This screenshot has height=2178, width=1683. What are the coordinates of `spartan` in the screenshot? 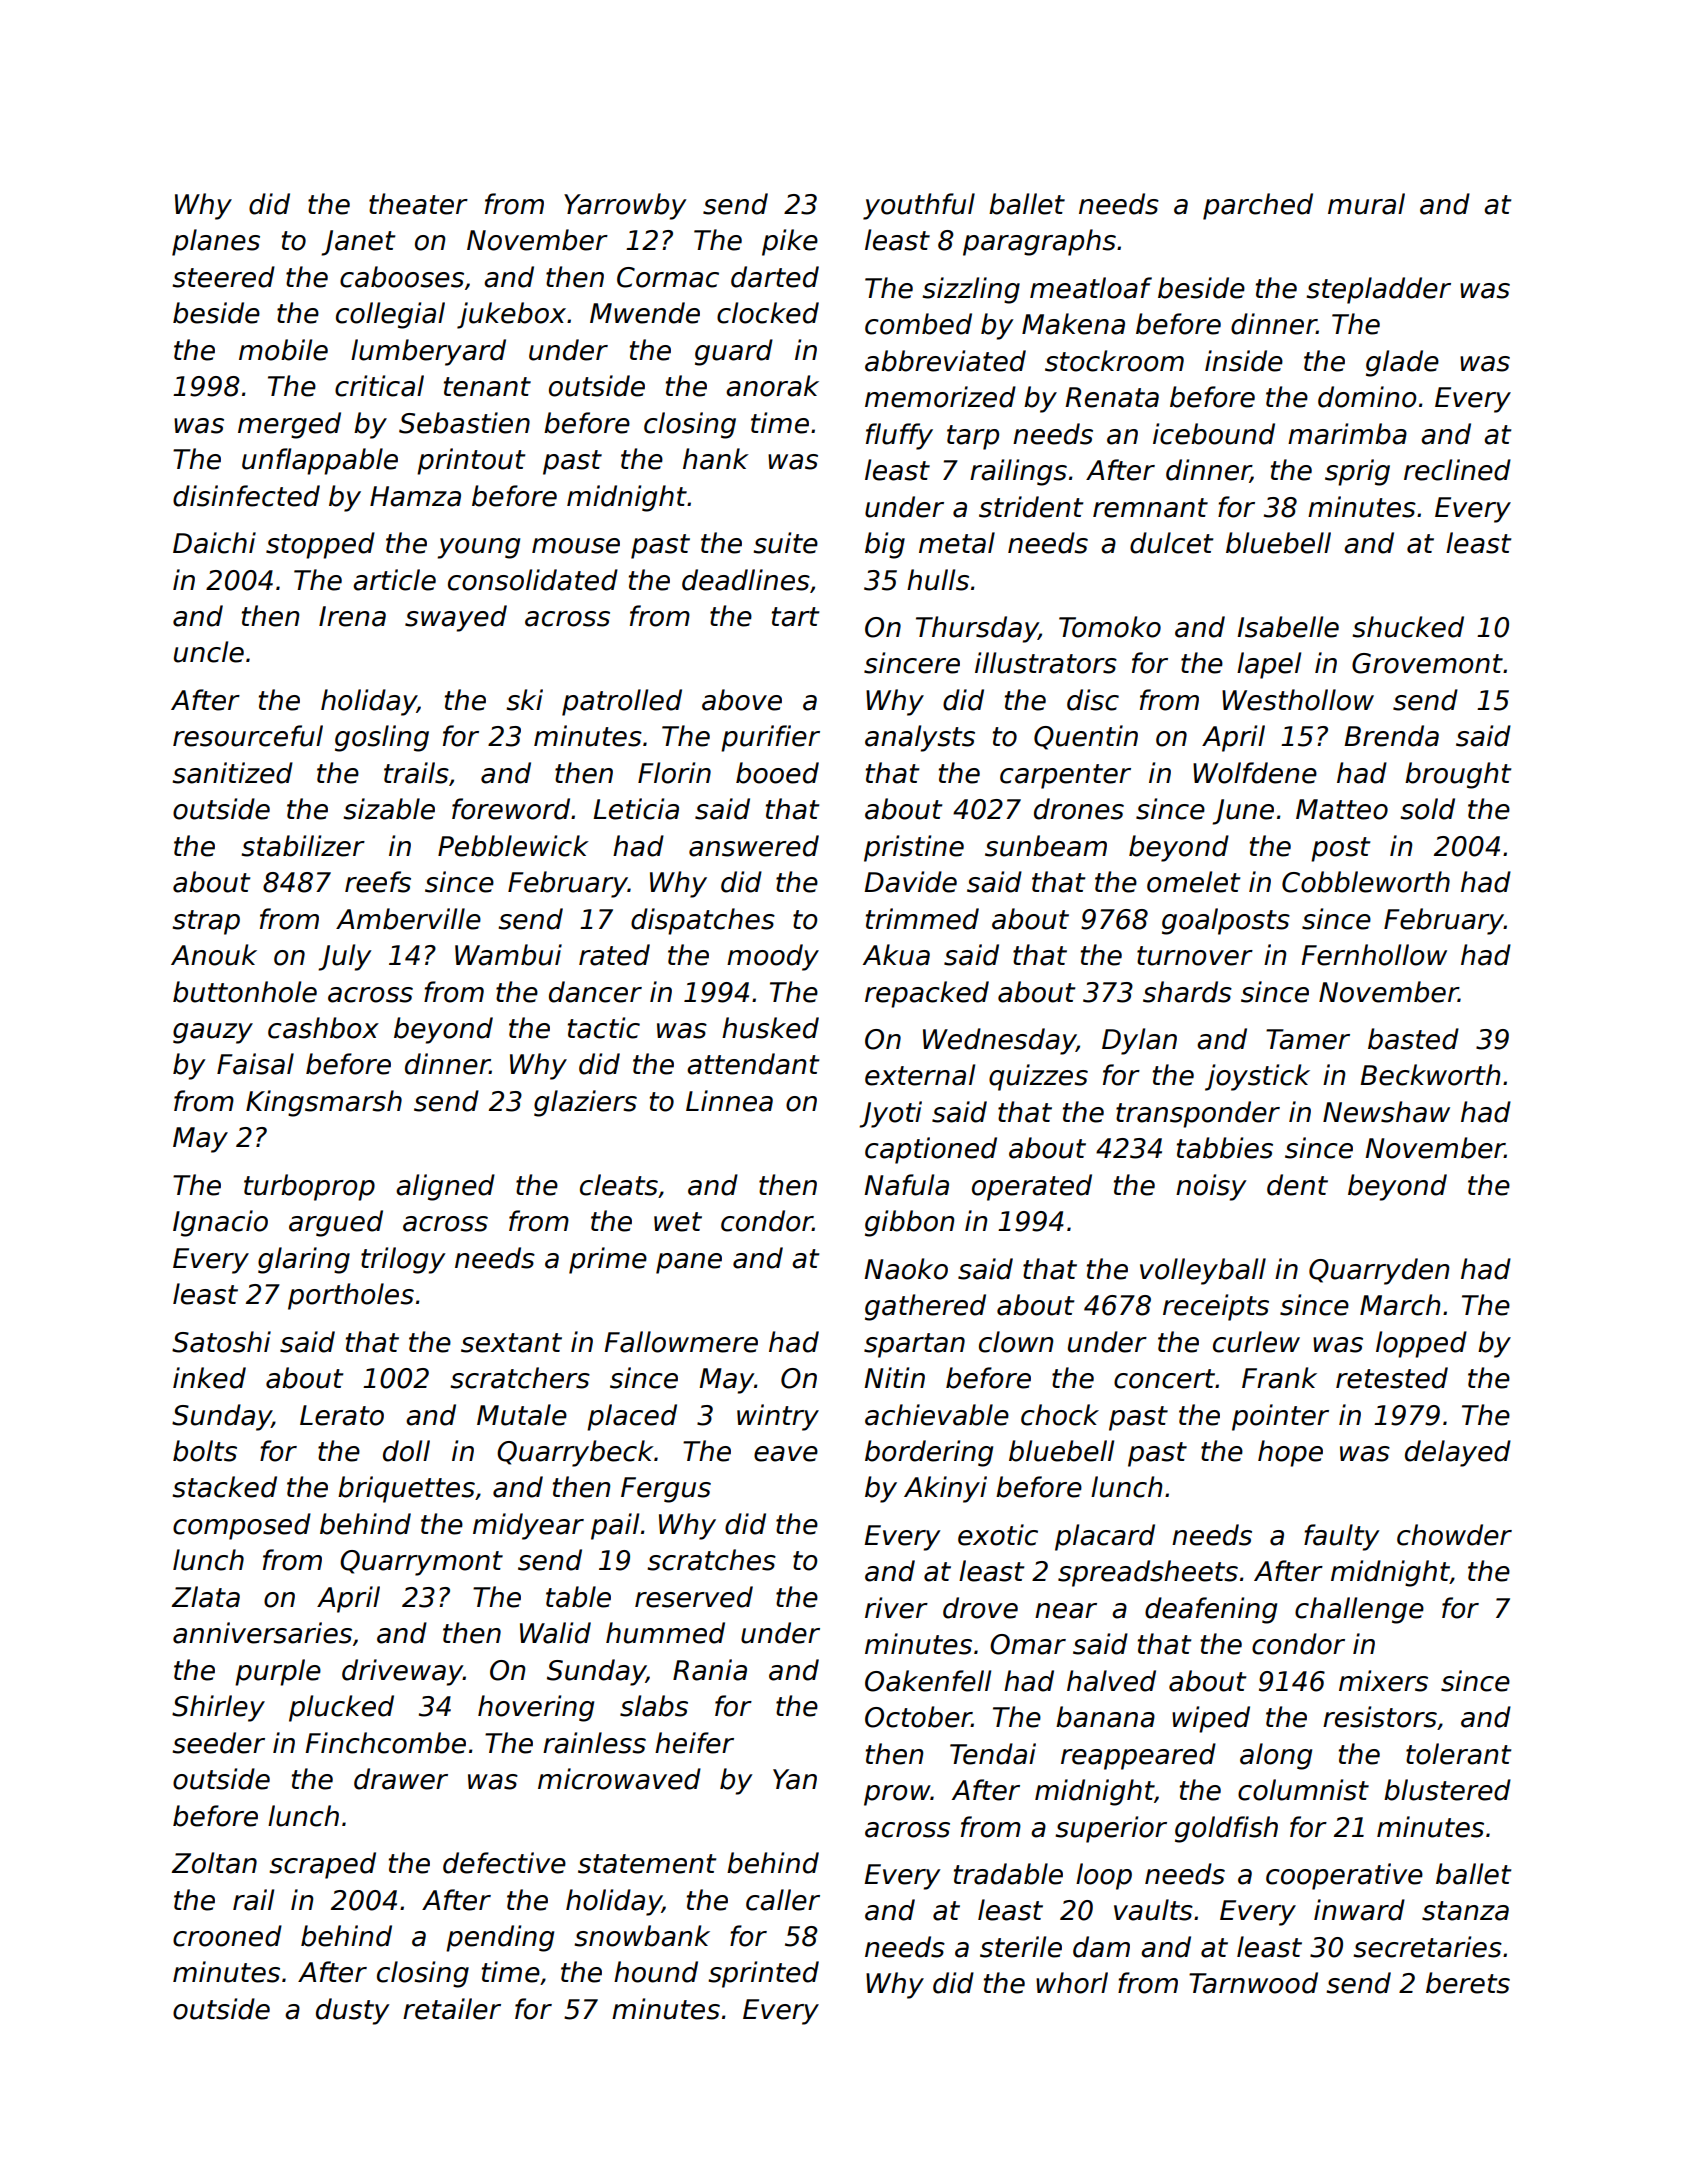 It's located at (914, 1345).
